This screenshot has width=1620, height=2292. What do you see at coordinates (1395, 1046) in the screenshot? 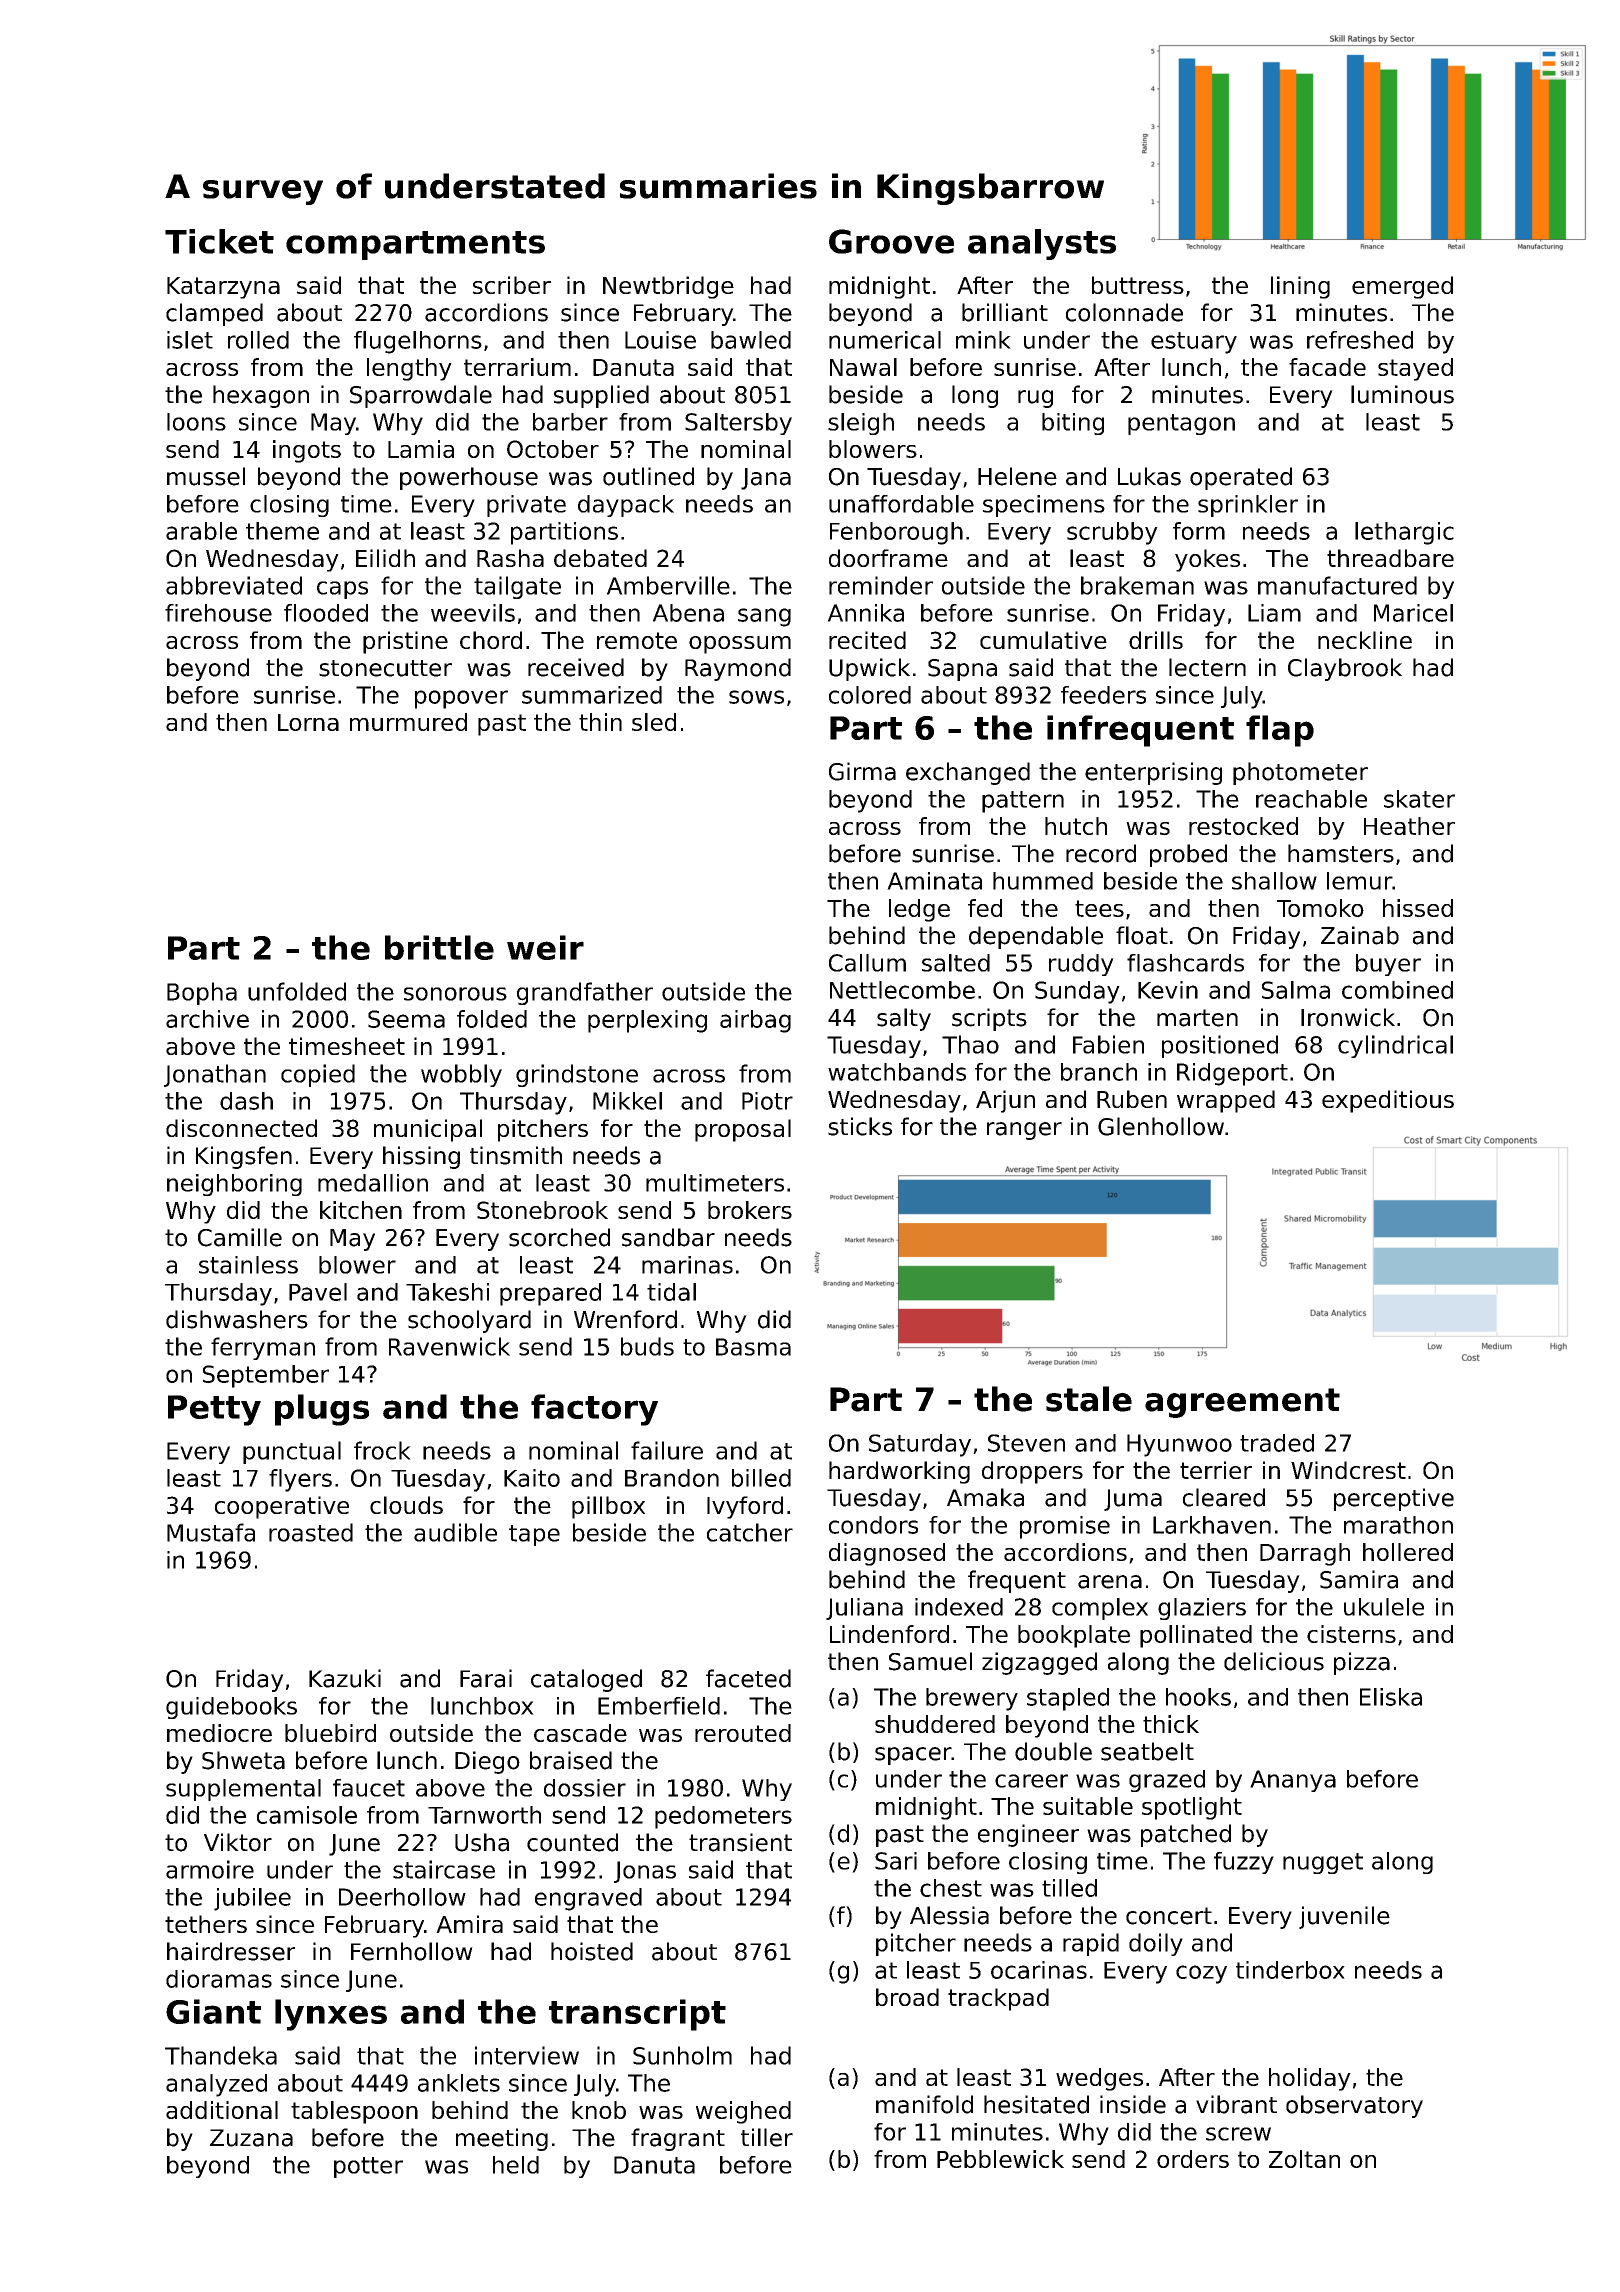
I see `cylindrical` at bounding box center [1395, 1046].
